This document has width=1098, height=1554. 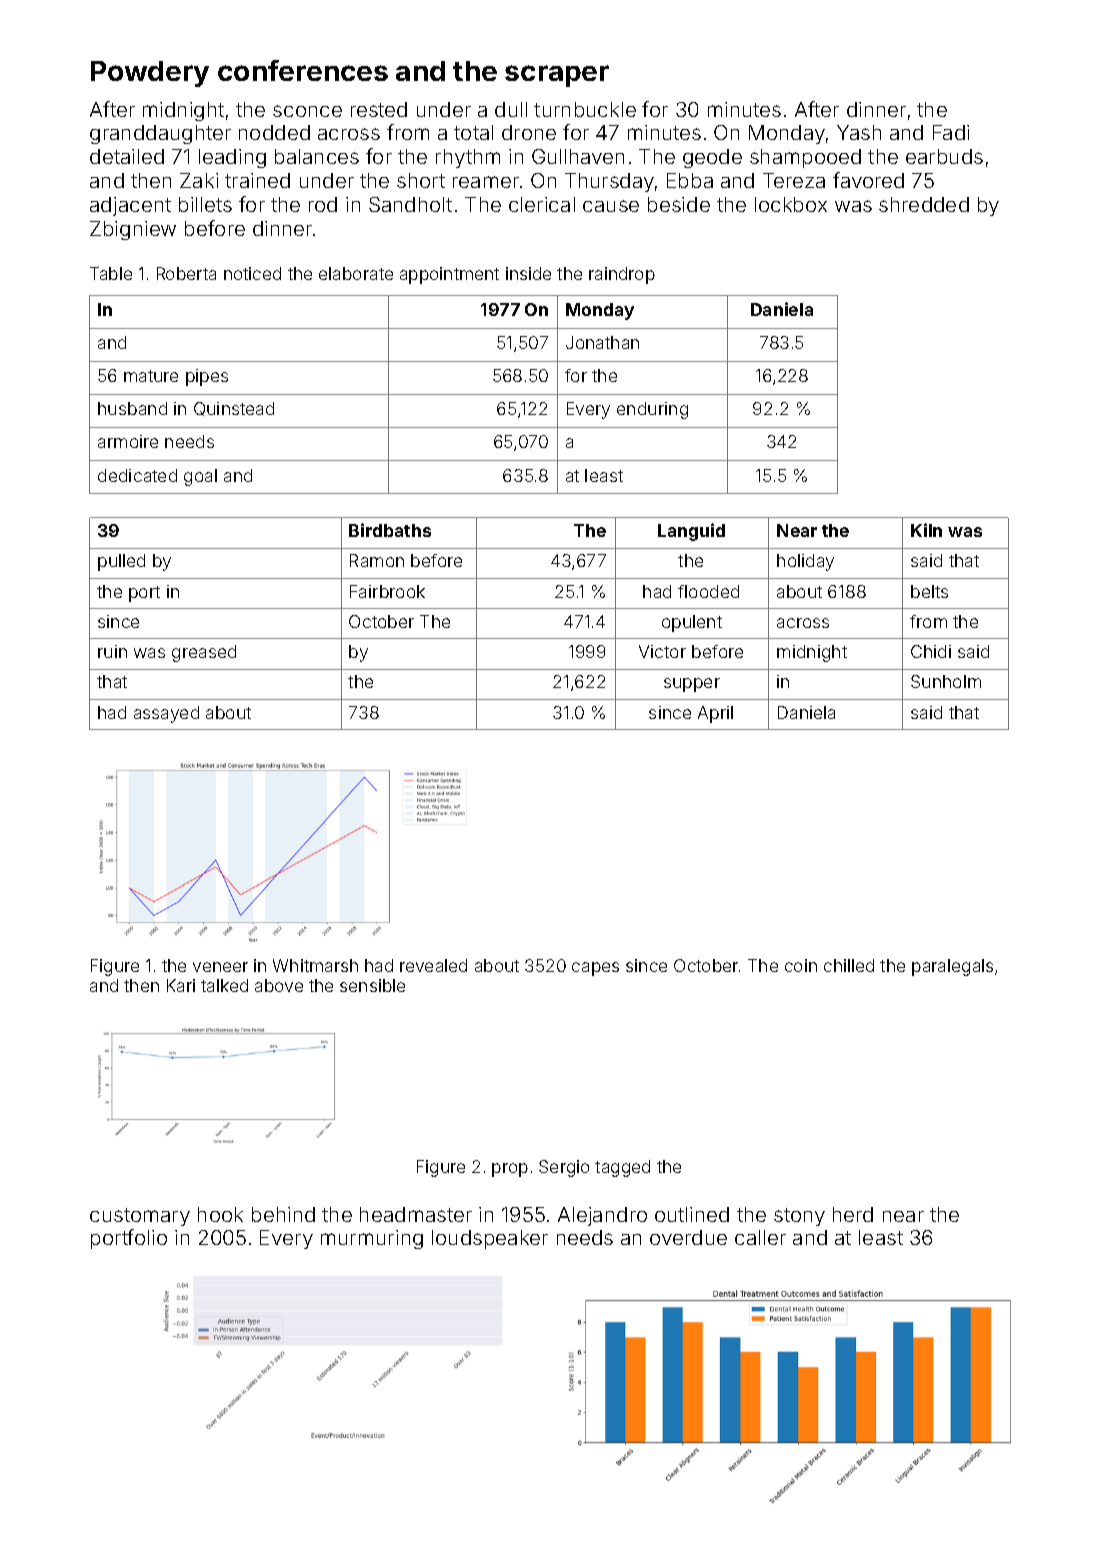 What do you see at coordinates (557, 76) in the document?
I see `scraper` at bounding box center [557, 76].
